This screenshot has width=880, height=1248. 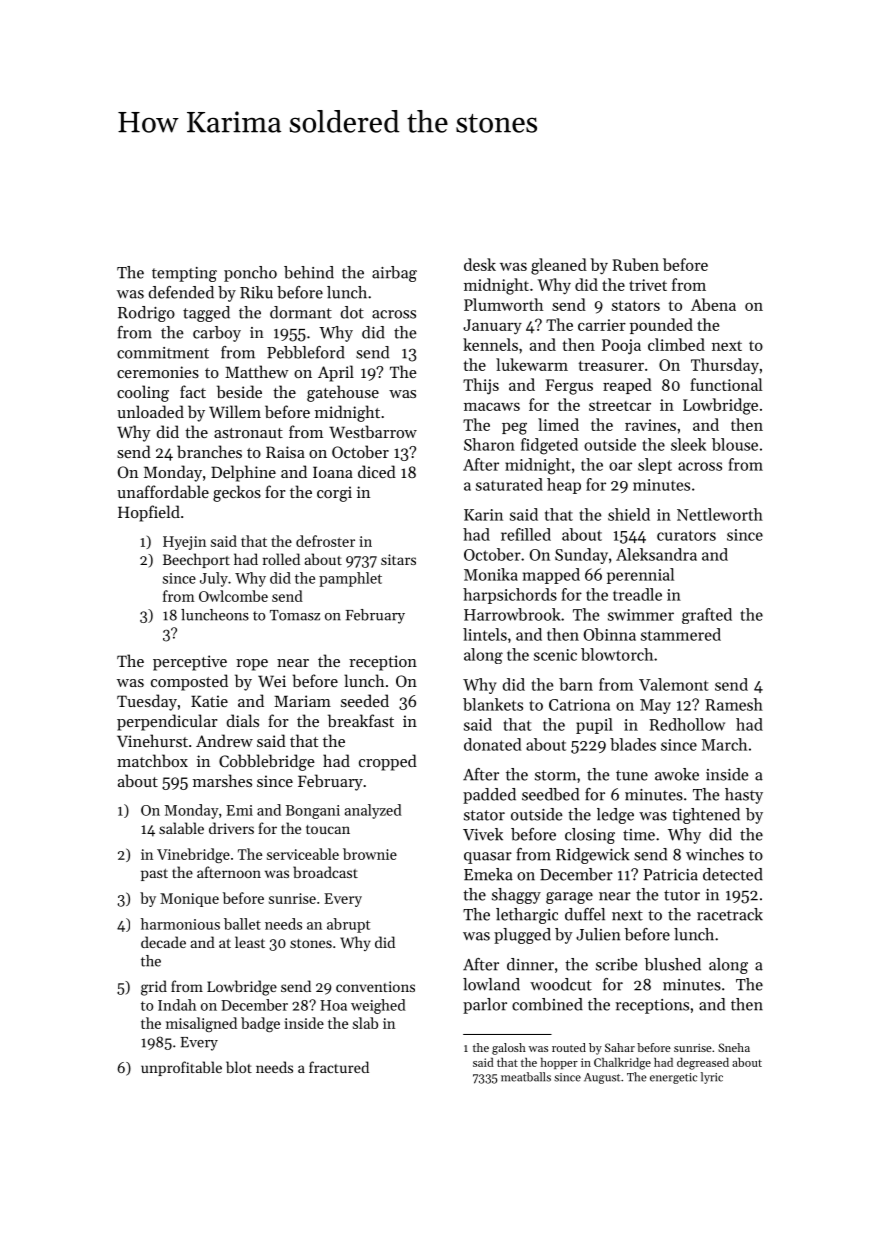 I want to click on desk, so click(x=480, y=264).
